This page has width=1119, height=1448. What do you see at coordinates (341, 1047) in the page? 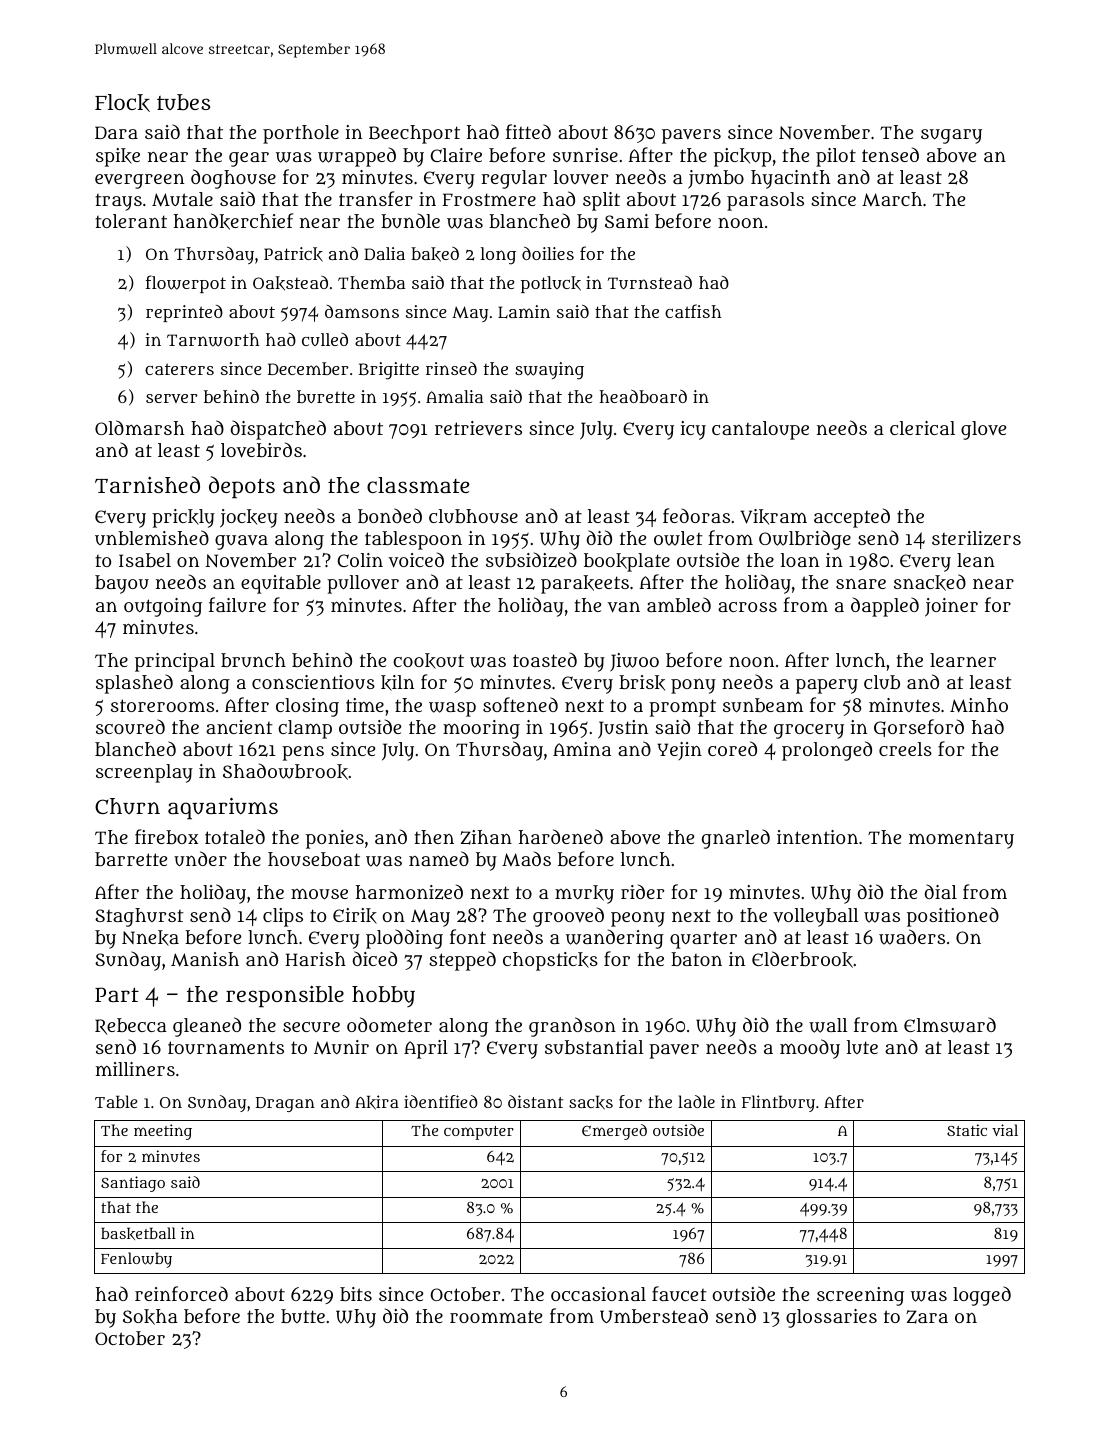
I see `Munir` at bounding box center [341, 1047].
